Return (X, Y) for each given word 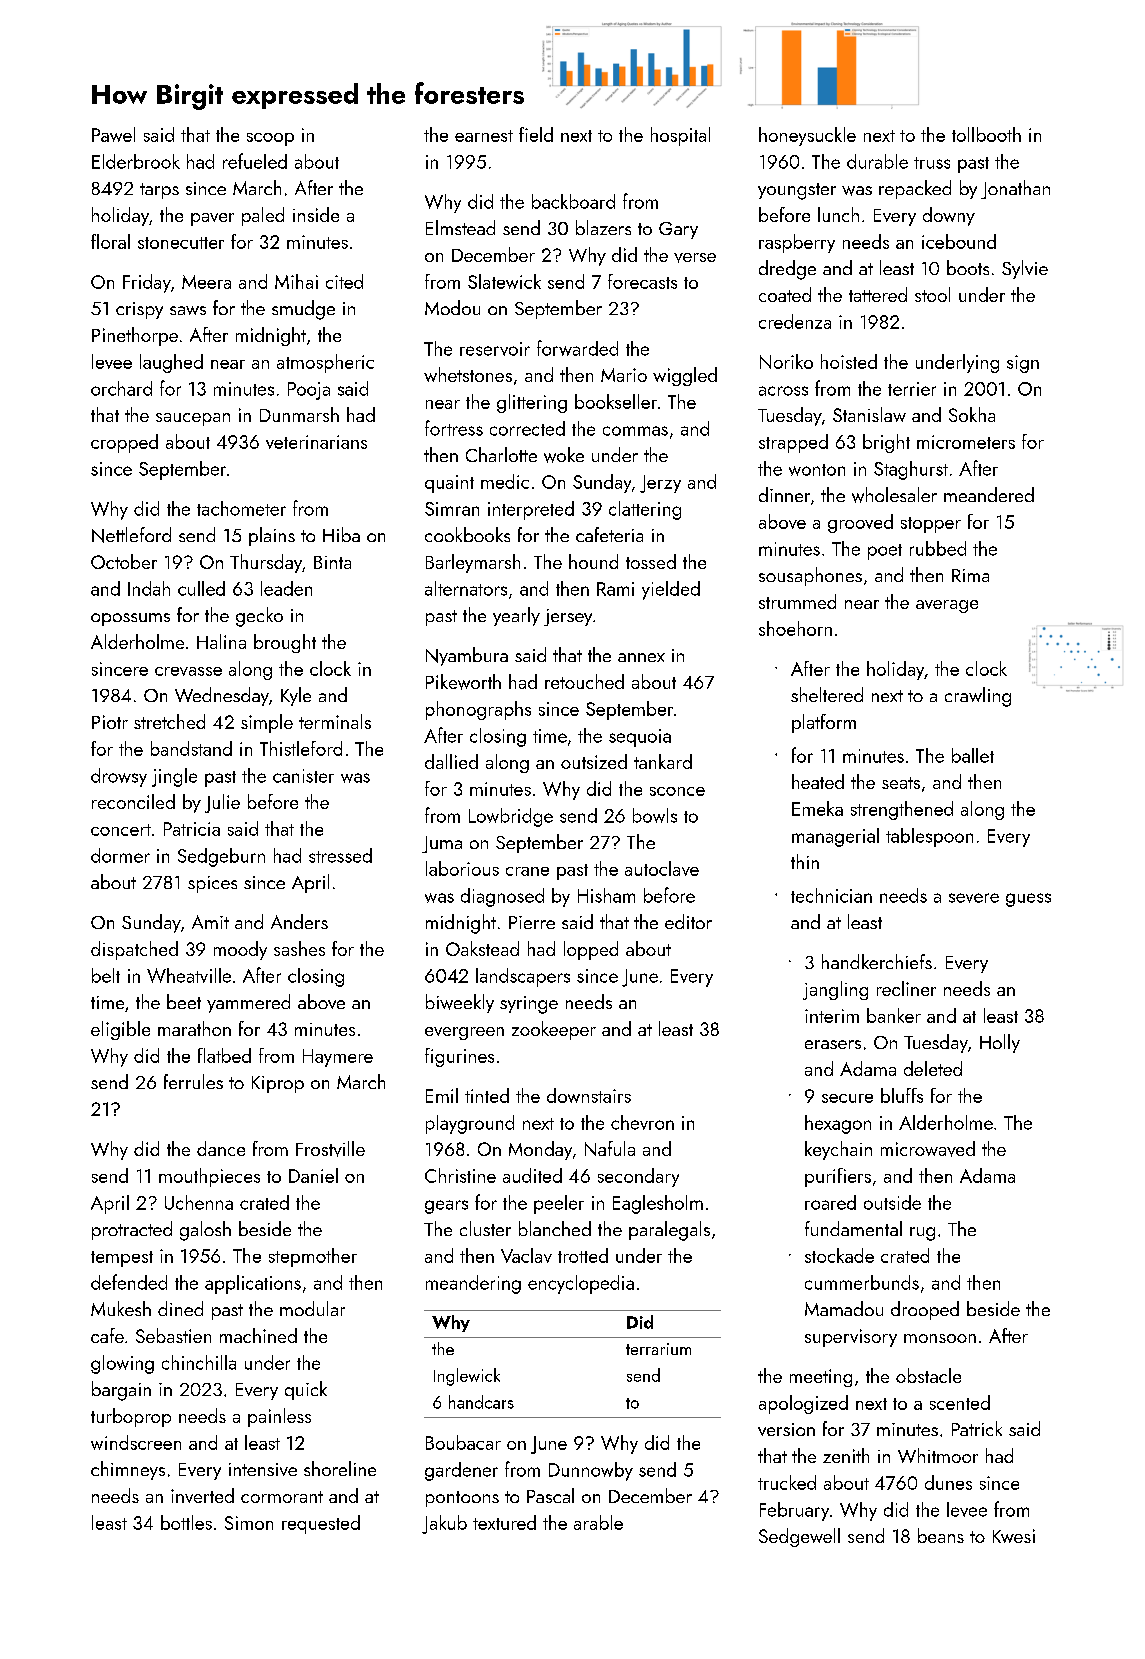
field (536, 134)
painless (279, 1417)
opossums (130, 619)
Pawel (113, 134)
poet (885, 552)
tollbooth (986, 134)
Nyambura (467, 656)
